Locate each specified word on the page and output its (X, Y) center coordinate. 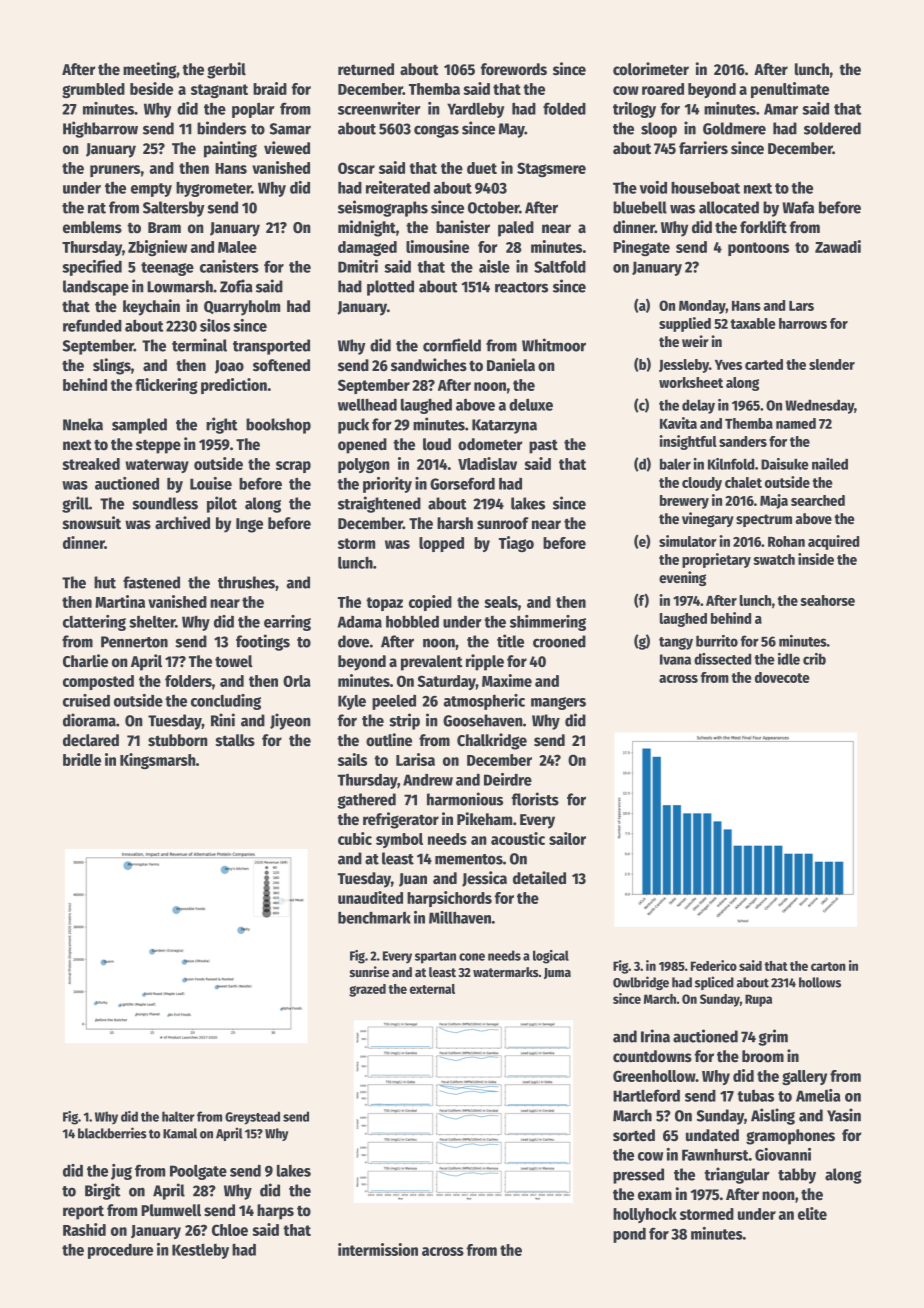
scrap (293, 467)
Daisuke (785, 464)
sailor (567, 838)
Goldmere (734, 128)
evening (682, 578)
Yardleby (475, 110)
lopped (441, 544)
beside (151, 88)
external (432, 989)
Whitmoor (554, 345)
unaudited (370, 897)
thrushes (246, 582)
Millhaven (460, 917)
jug (121, 1172)
